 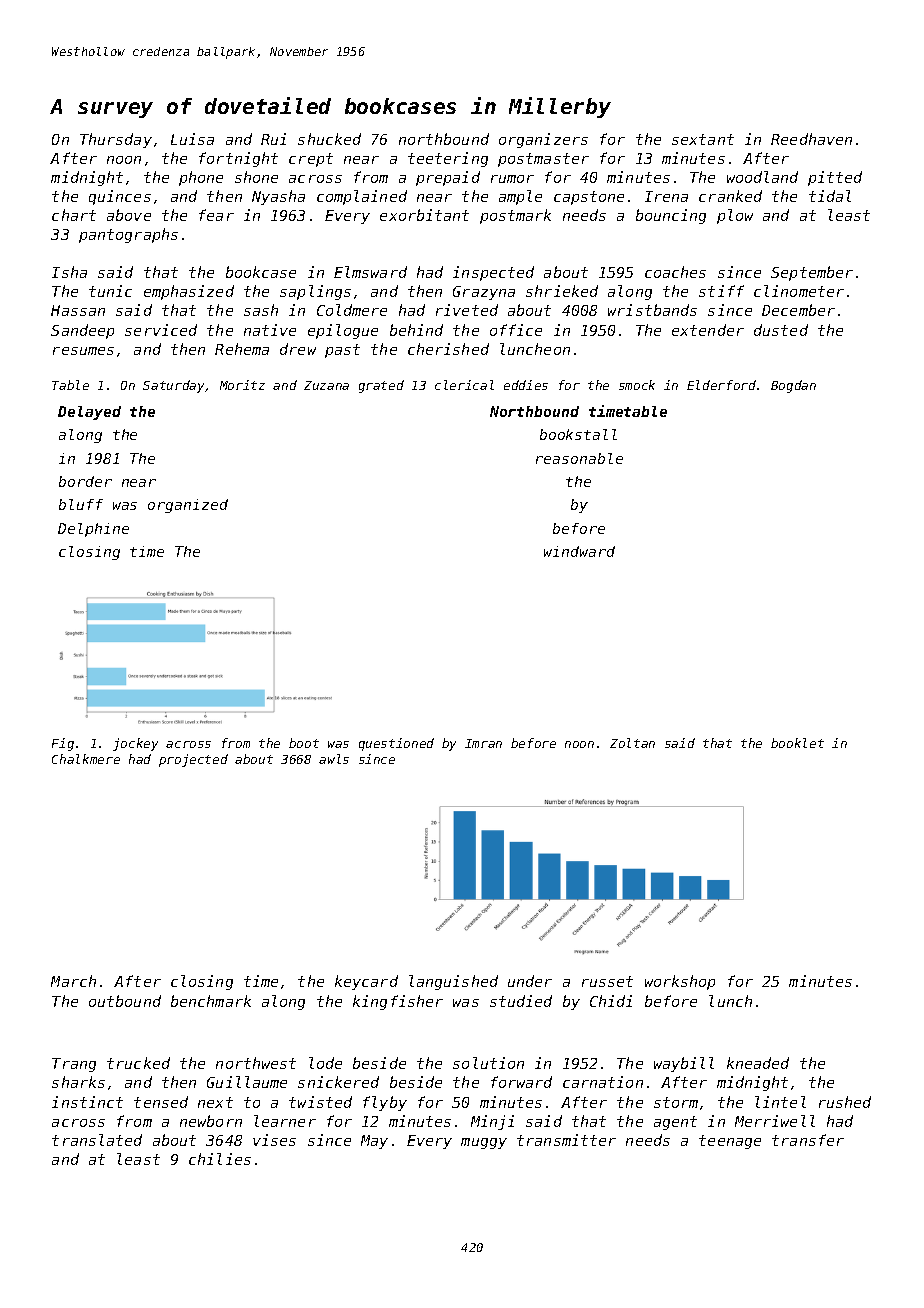 I want to click on sextant, so click(x=703, y=139).
